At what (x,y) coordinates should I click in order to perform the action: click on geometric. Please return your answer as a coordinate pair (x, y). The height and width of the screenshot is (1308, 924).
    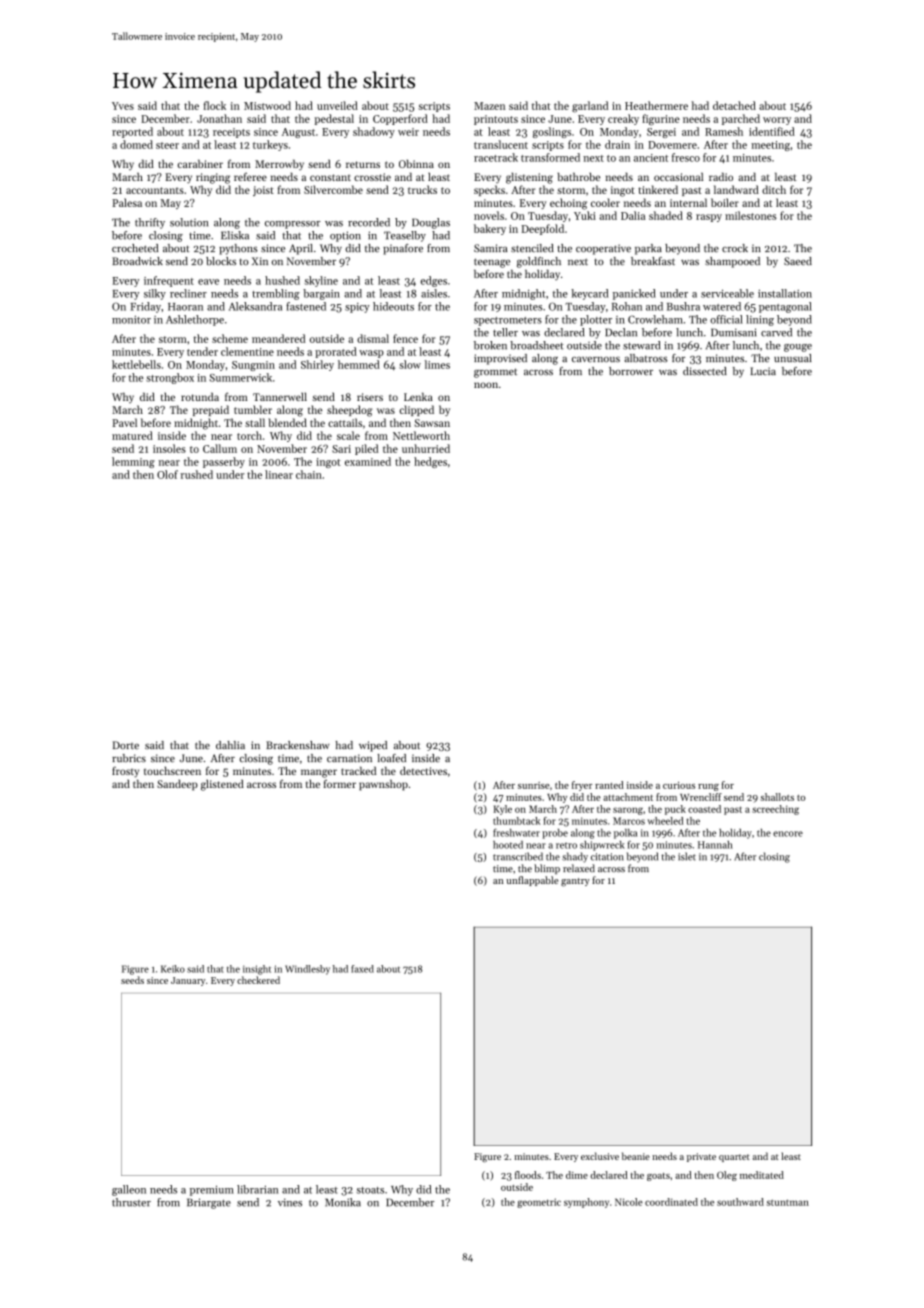
    Looking at the image, I should click on (539, 1203).
